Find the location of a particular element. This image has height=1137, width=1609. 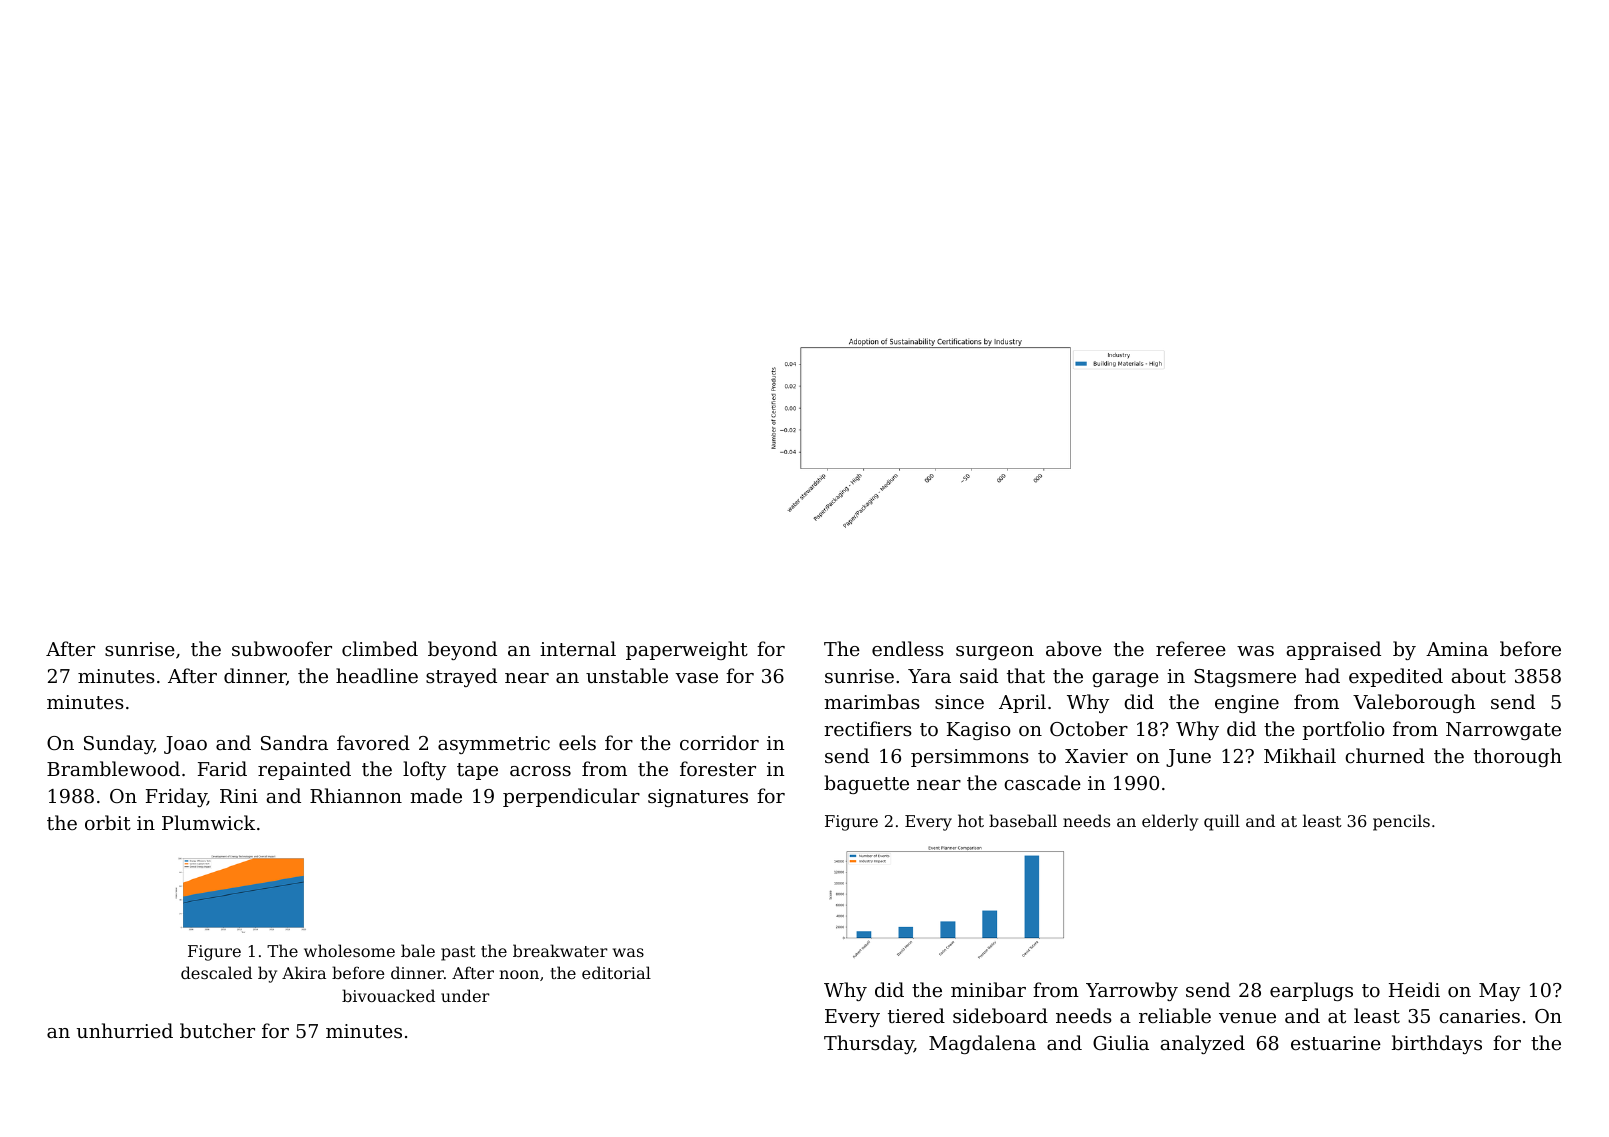

Plumwick is located at coordinates (208, 822).
